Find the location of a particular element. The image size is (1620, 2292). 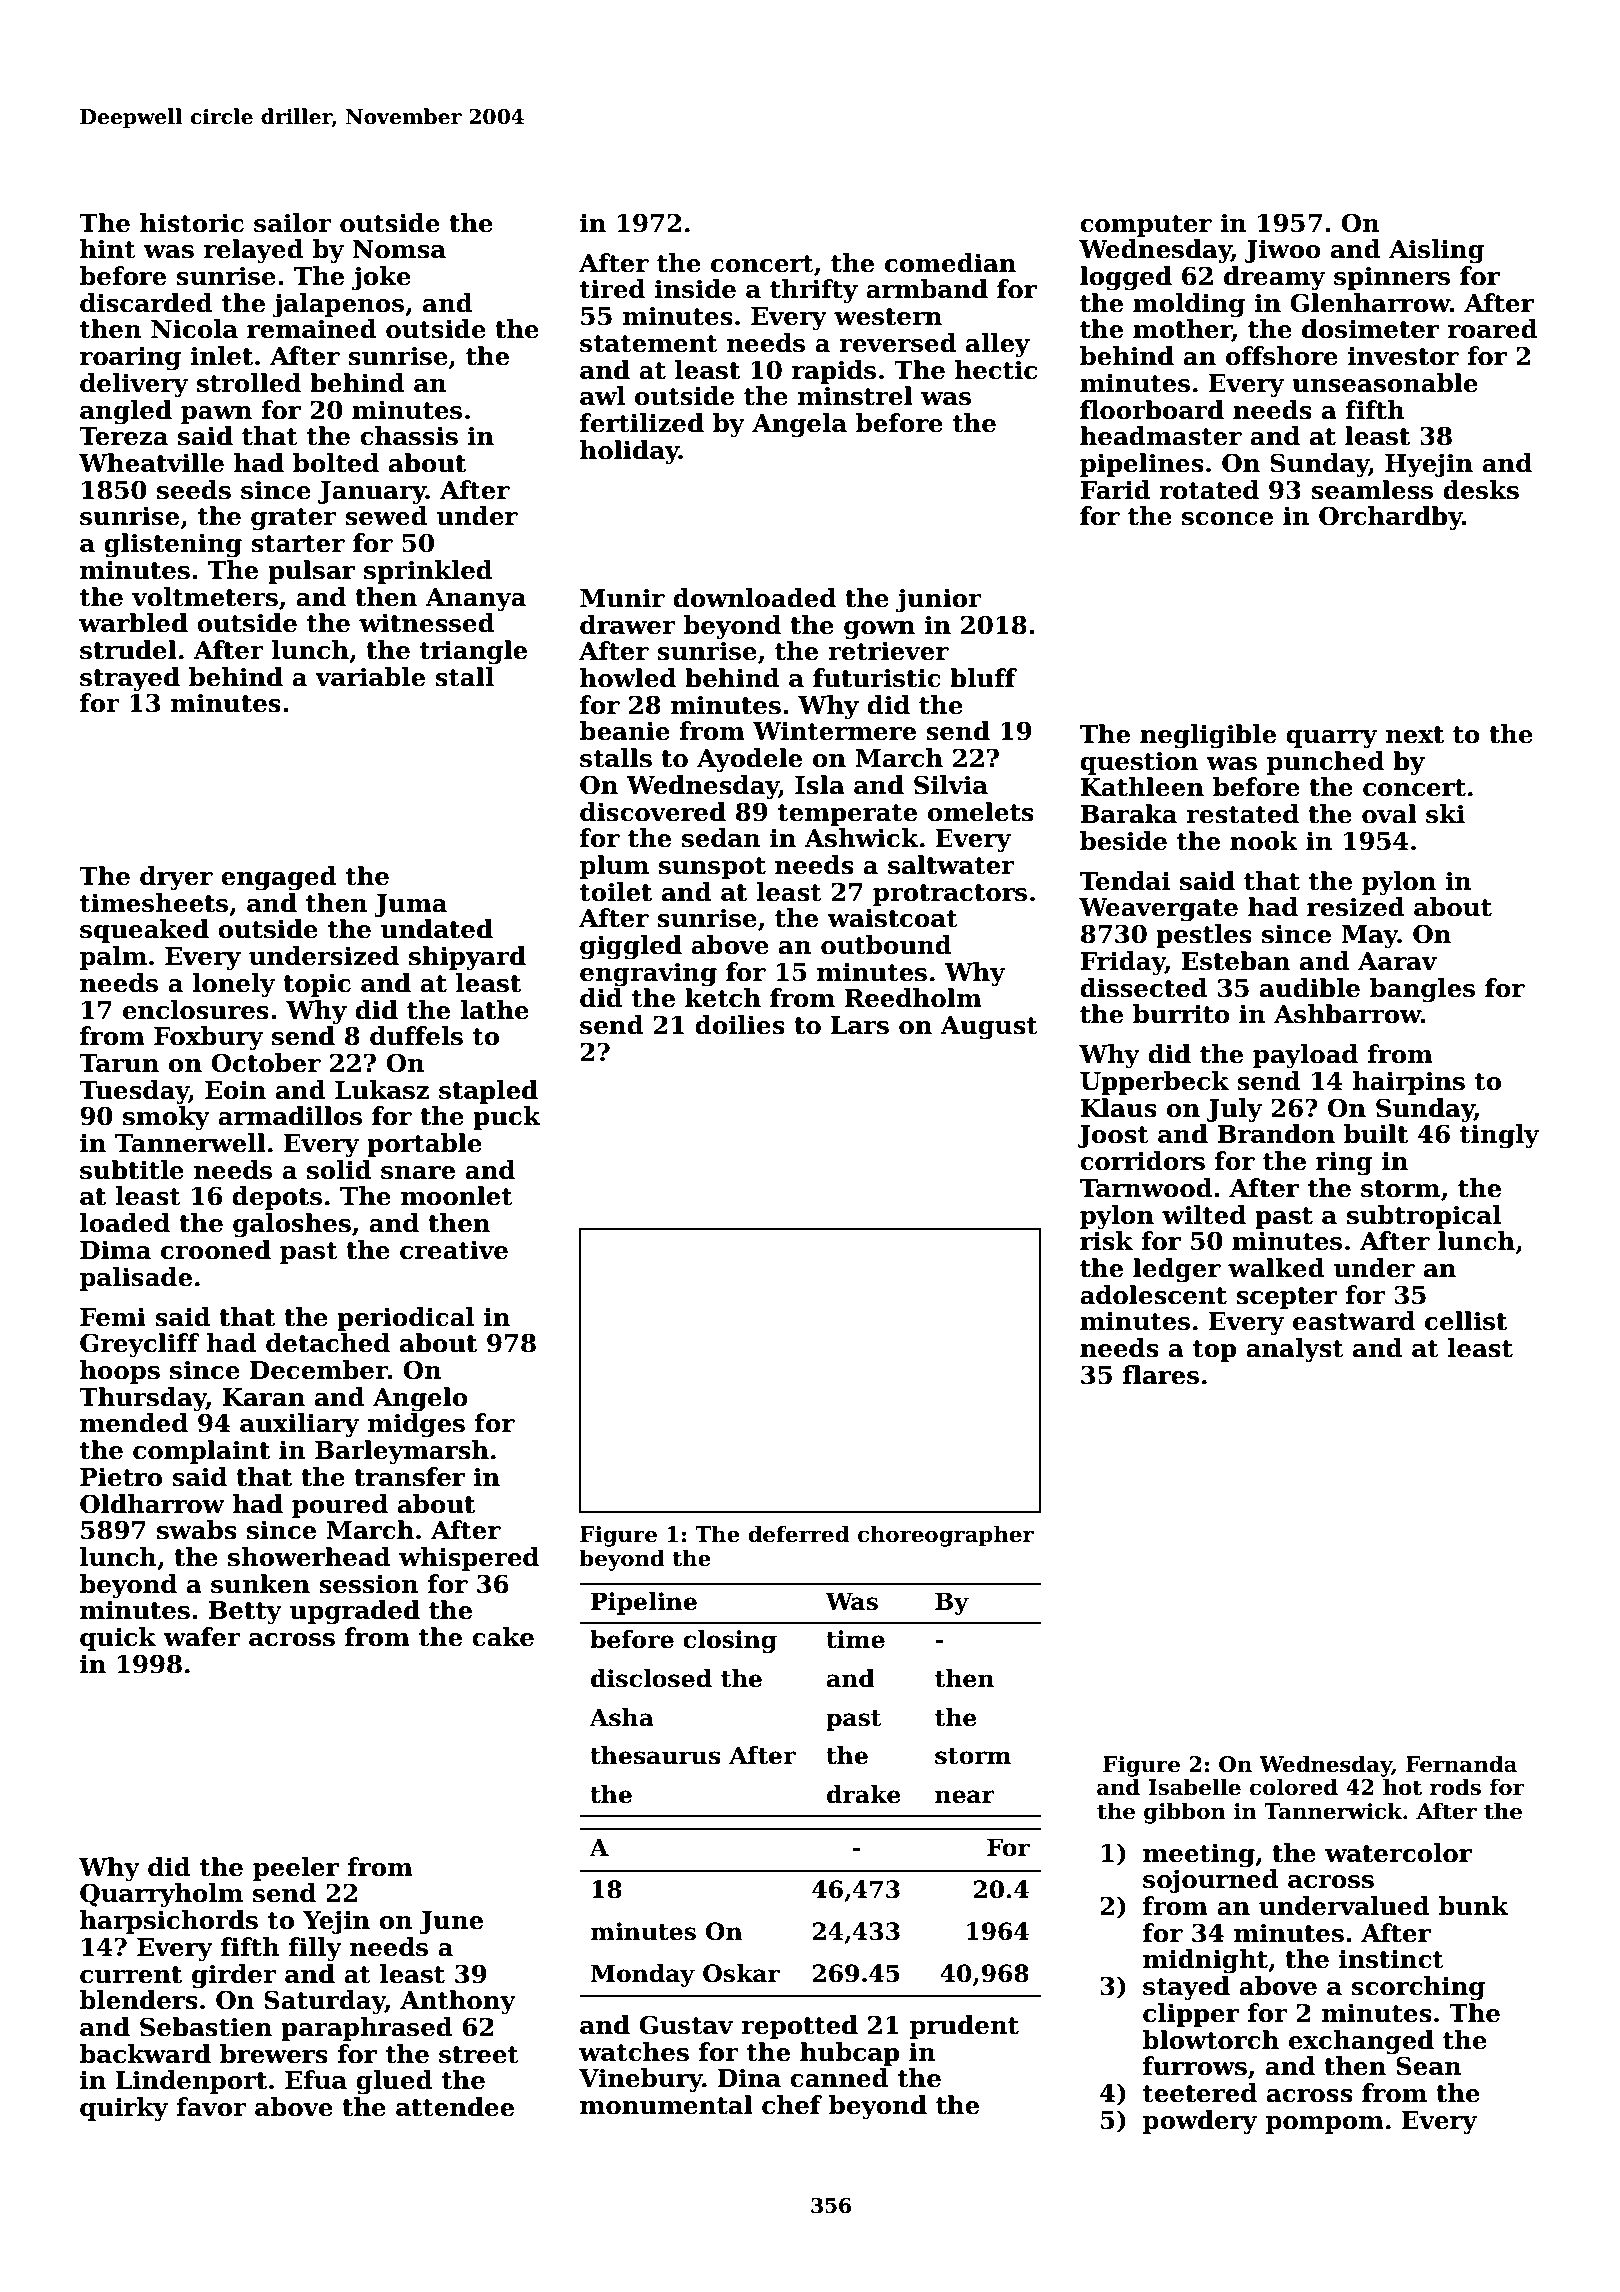

Aisling is located at coordinates (1437, 251).
